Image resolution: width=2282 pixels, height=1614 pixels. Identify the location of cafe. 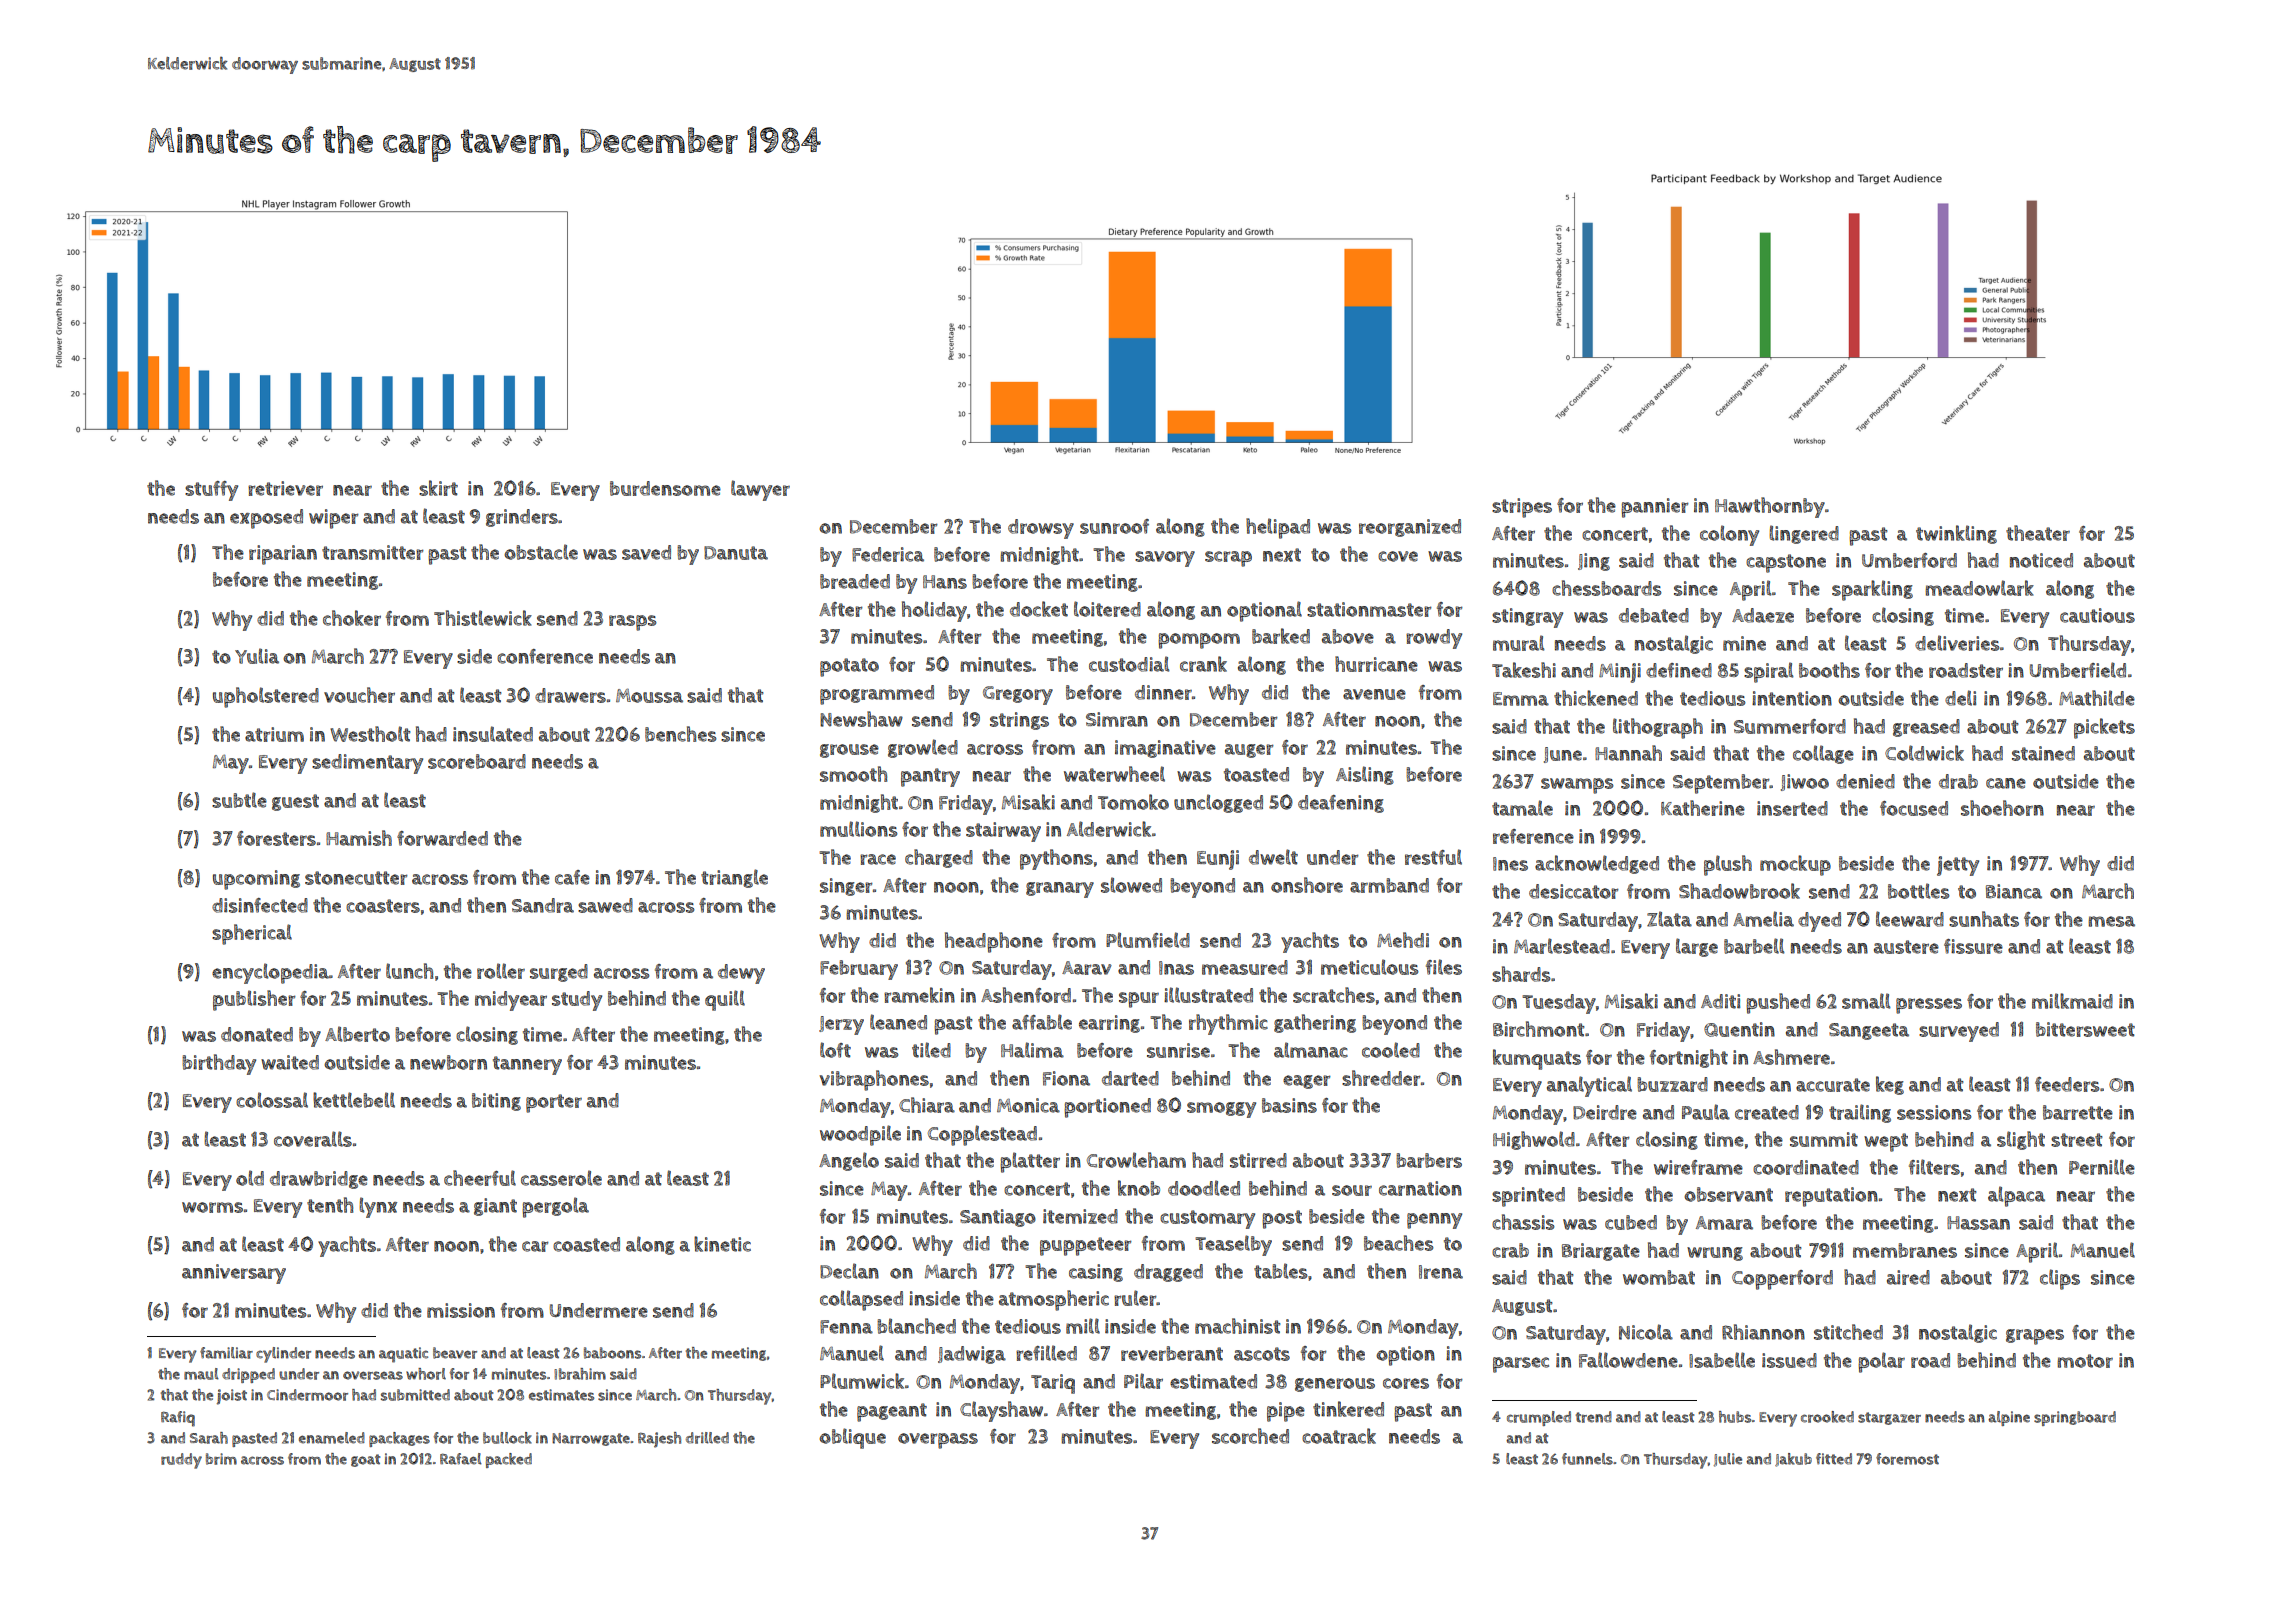
(572, 877).
